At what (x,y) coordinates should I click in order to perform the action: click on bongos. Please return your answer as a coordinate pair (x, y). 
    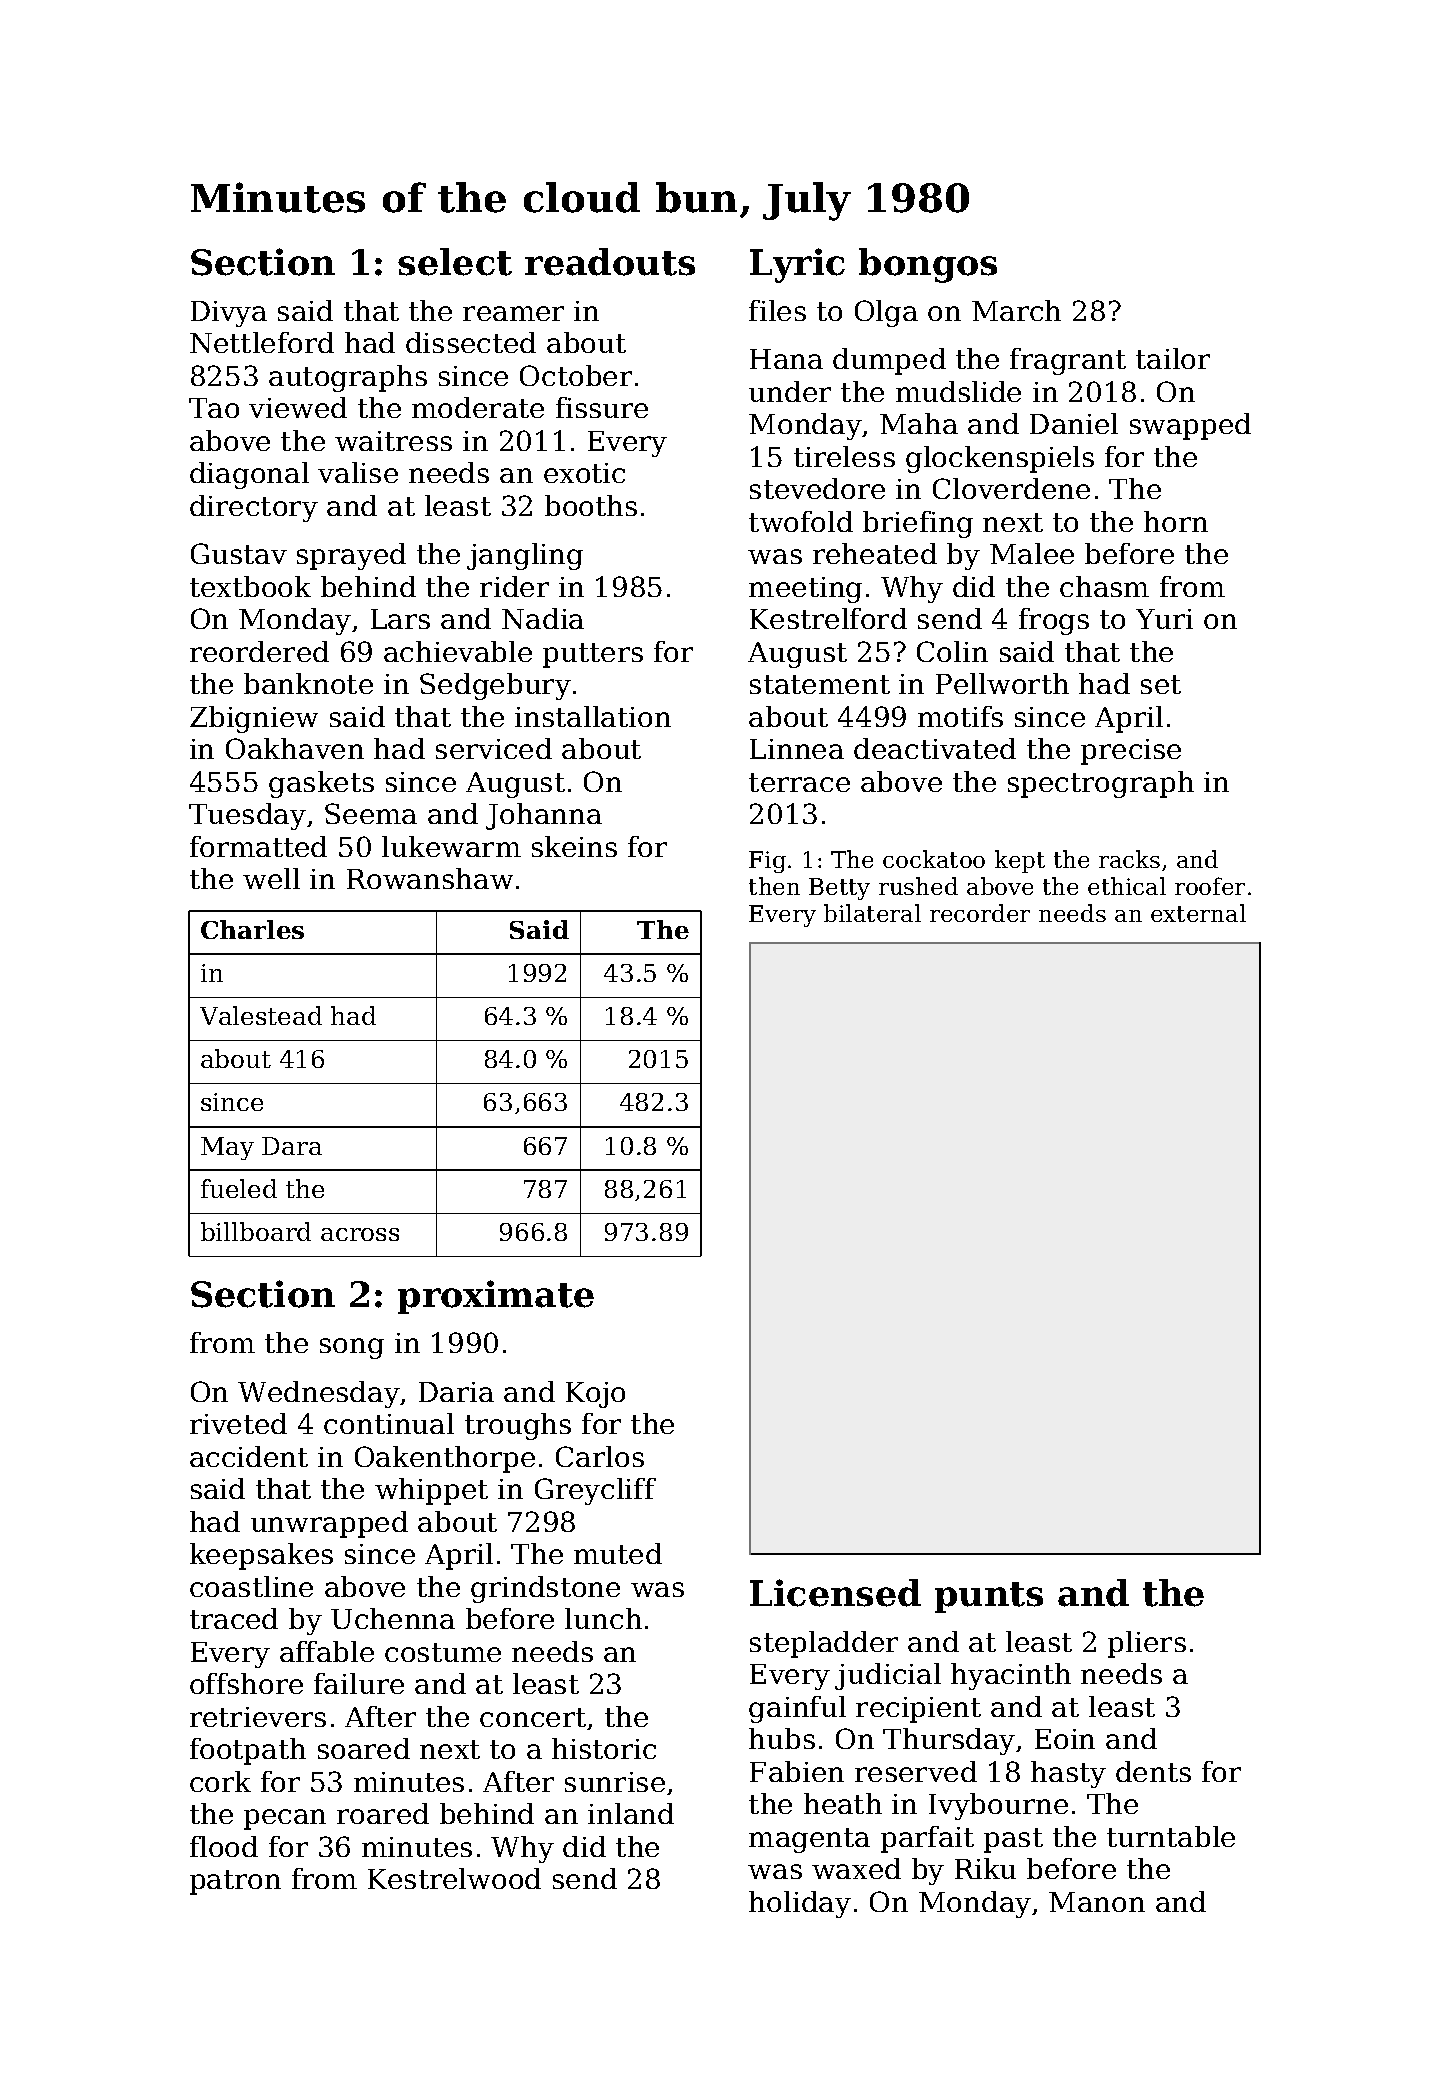
    Looking at the image, I should click on (928, 265).
